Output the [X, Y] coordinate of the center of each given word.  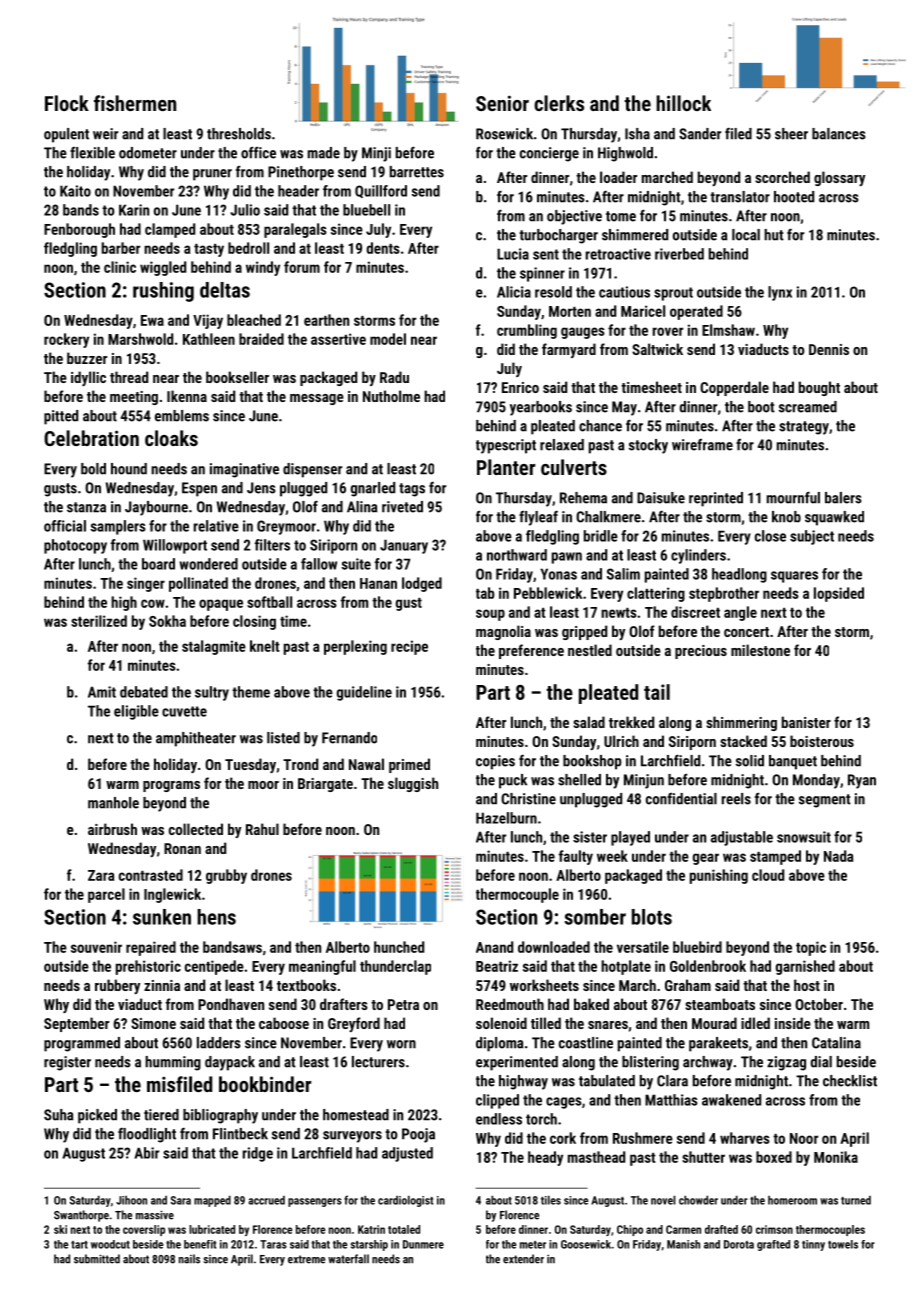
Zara [101, 875]
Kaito [75, 191]
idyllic [88, 378]
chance [600, 426]
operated [696, 312]
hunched [399, 947]
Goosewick [586, 1244]
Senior [502, 103]
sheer [791, 134]
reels [736, 799]
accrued [266, 1200]
